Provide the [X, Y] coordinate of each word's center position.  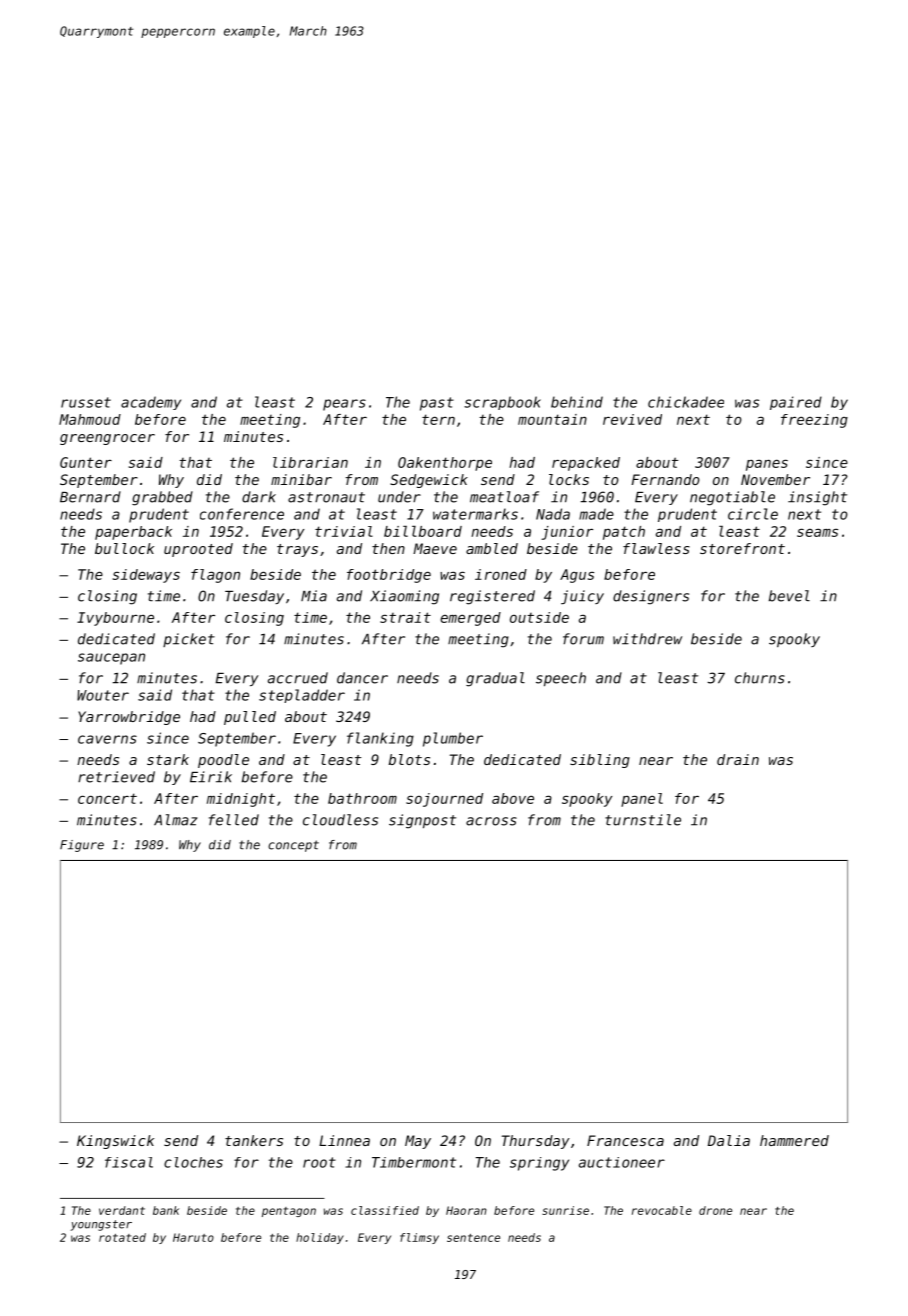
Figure [82, 846]
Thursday [536, 1142]
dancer [362, 678]
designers [651, 597]
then [388, 548]
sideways [146, 576]
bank [166, 1210]
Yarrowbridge [129, 718]
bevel [789, 596]
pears [344, 405]
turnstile [643, 820]
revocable [662, 1210]
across [491, 821]
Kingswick [115, 1142]
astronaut [326, 497]
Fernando [665, 479]
